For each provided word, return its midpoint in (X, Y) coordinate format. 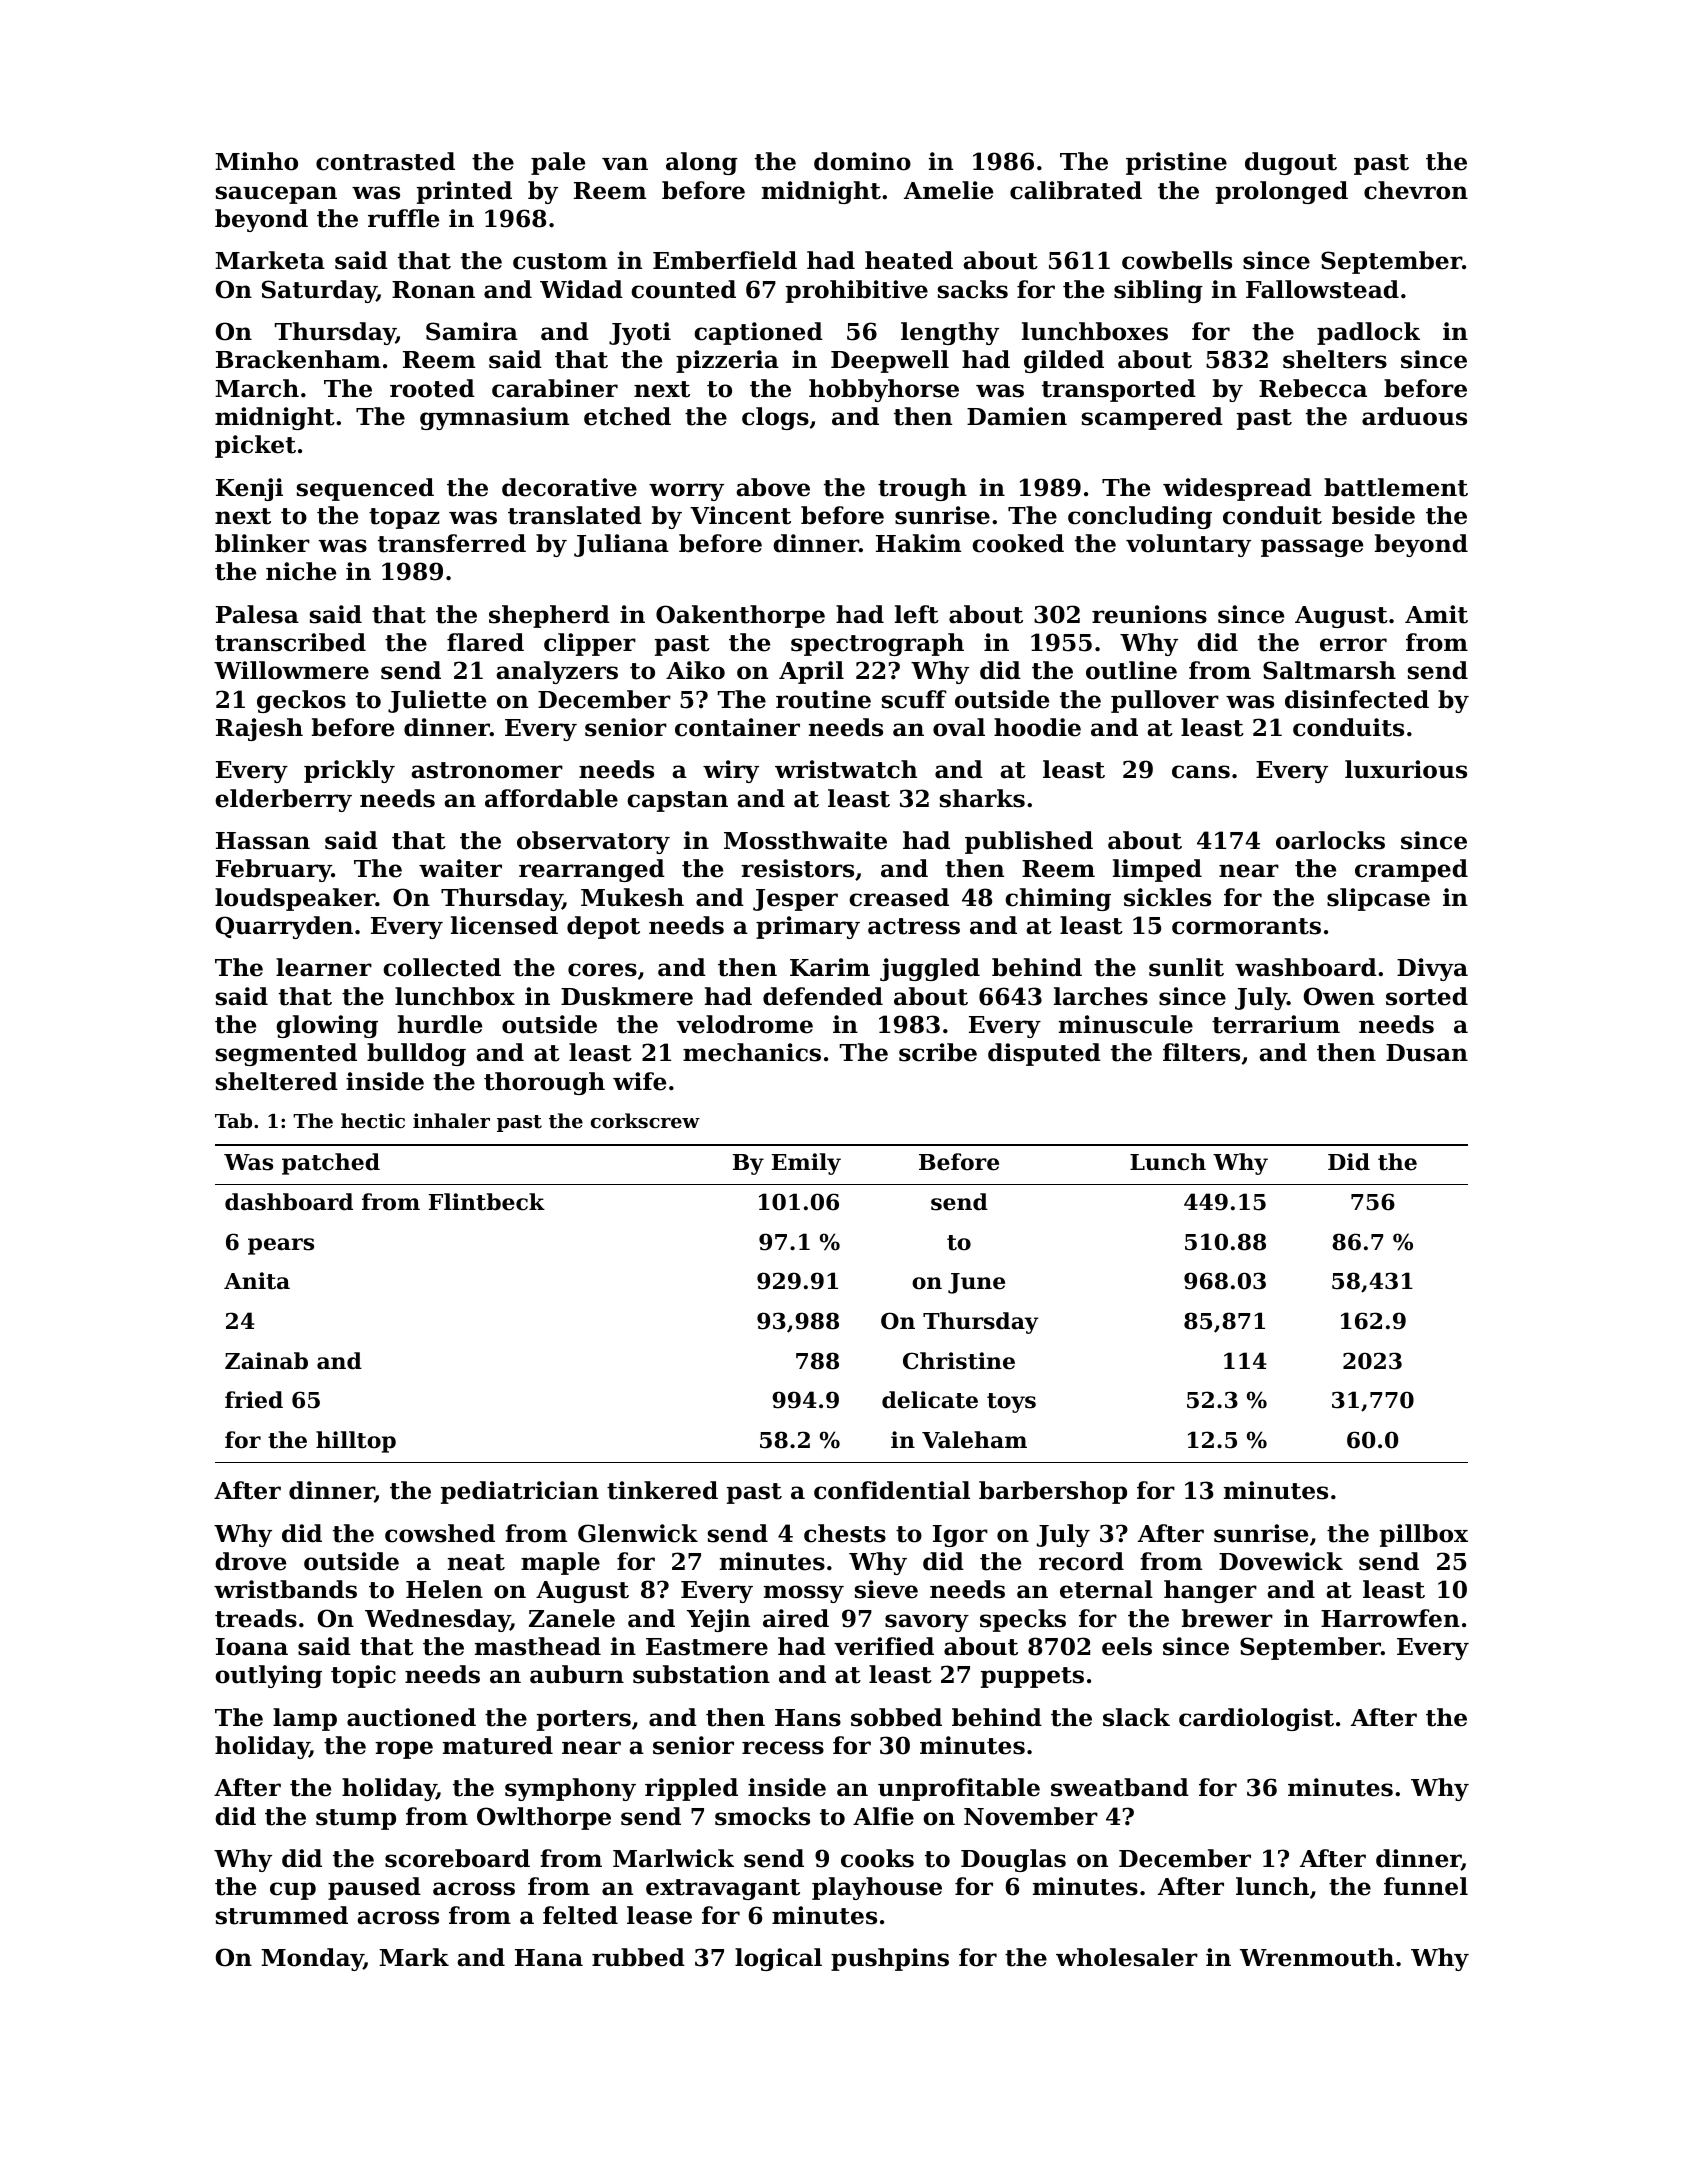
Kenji (249, 489)
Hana (549, 1958)
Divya (1432, 969)
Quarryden (284, 927)
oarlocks (1330, 840)
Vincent (740, 515)
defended (823, 996)
